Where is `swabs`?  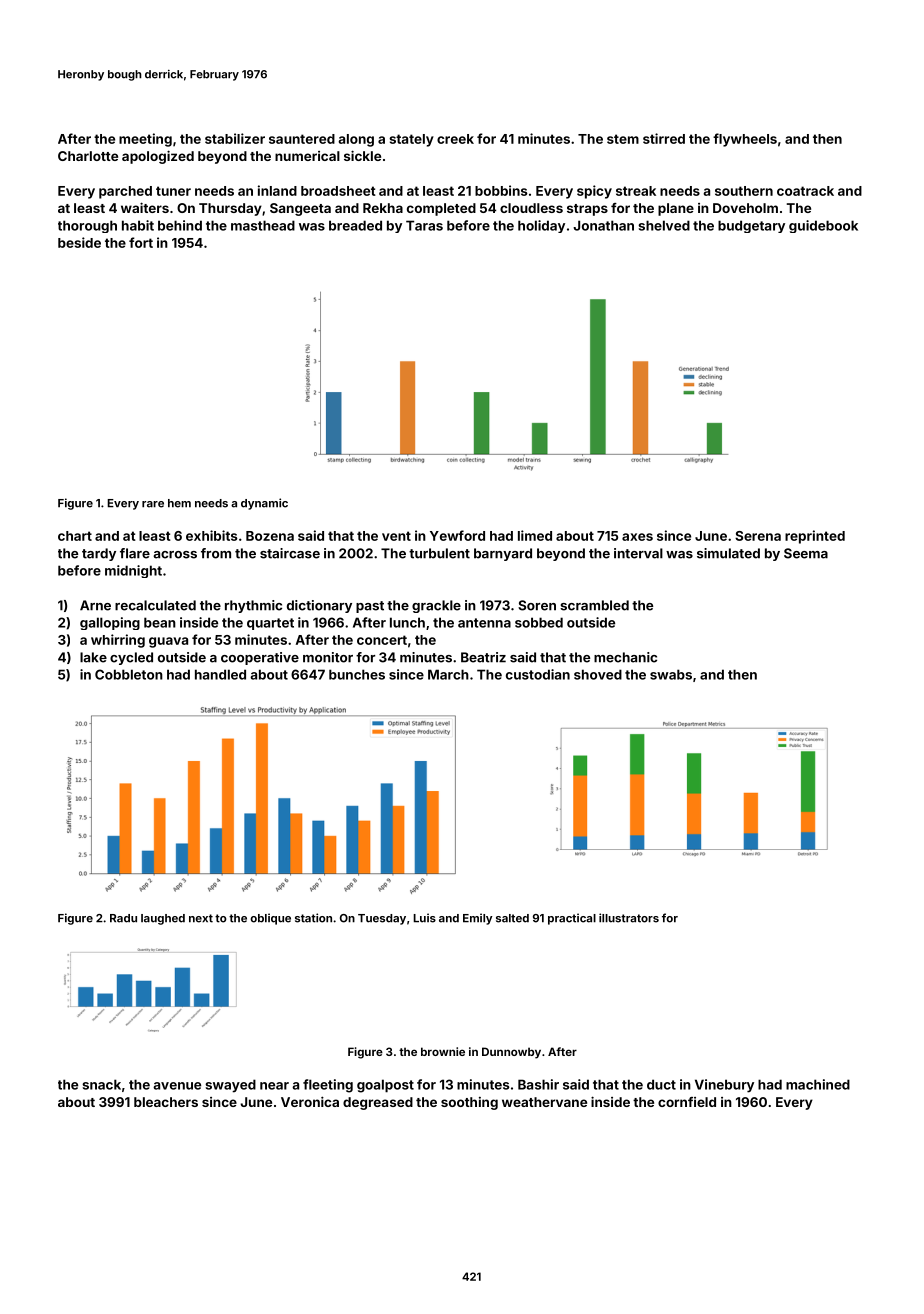 swabs is located at coordinates (671, 674).
